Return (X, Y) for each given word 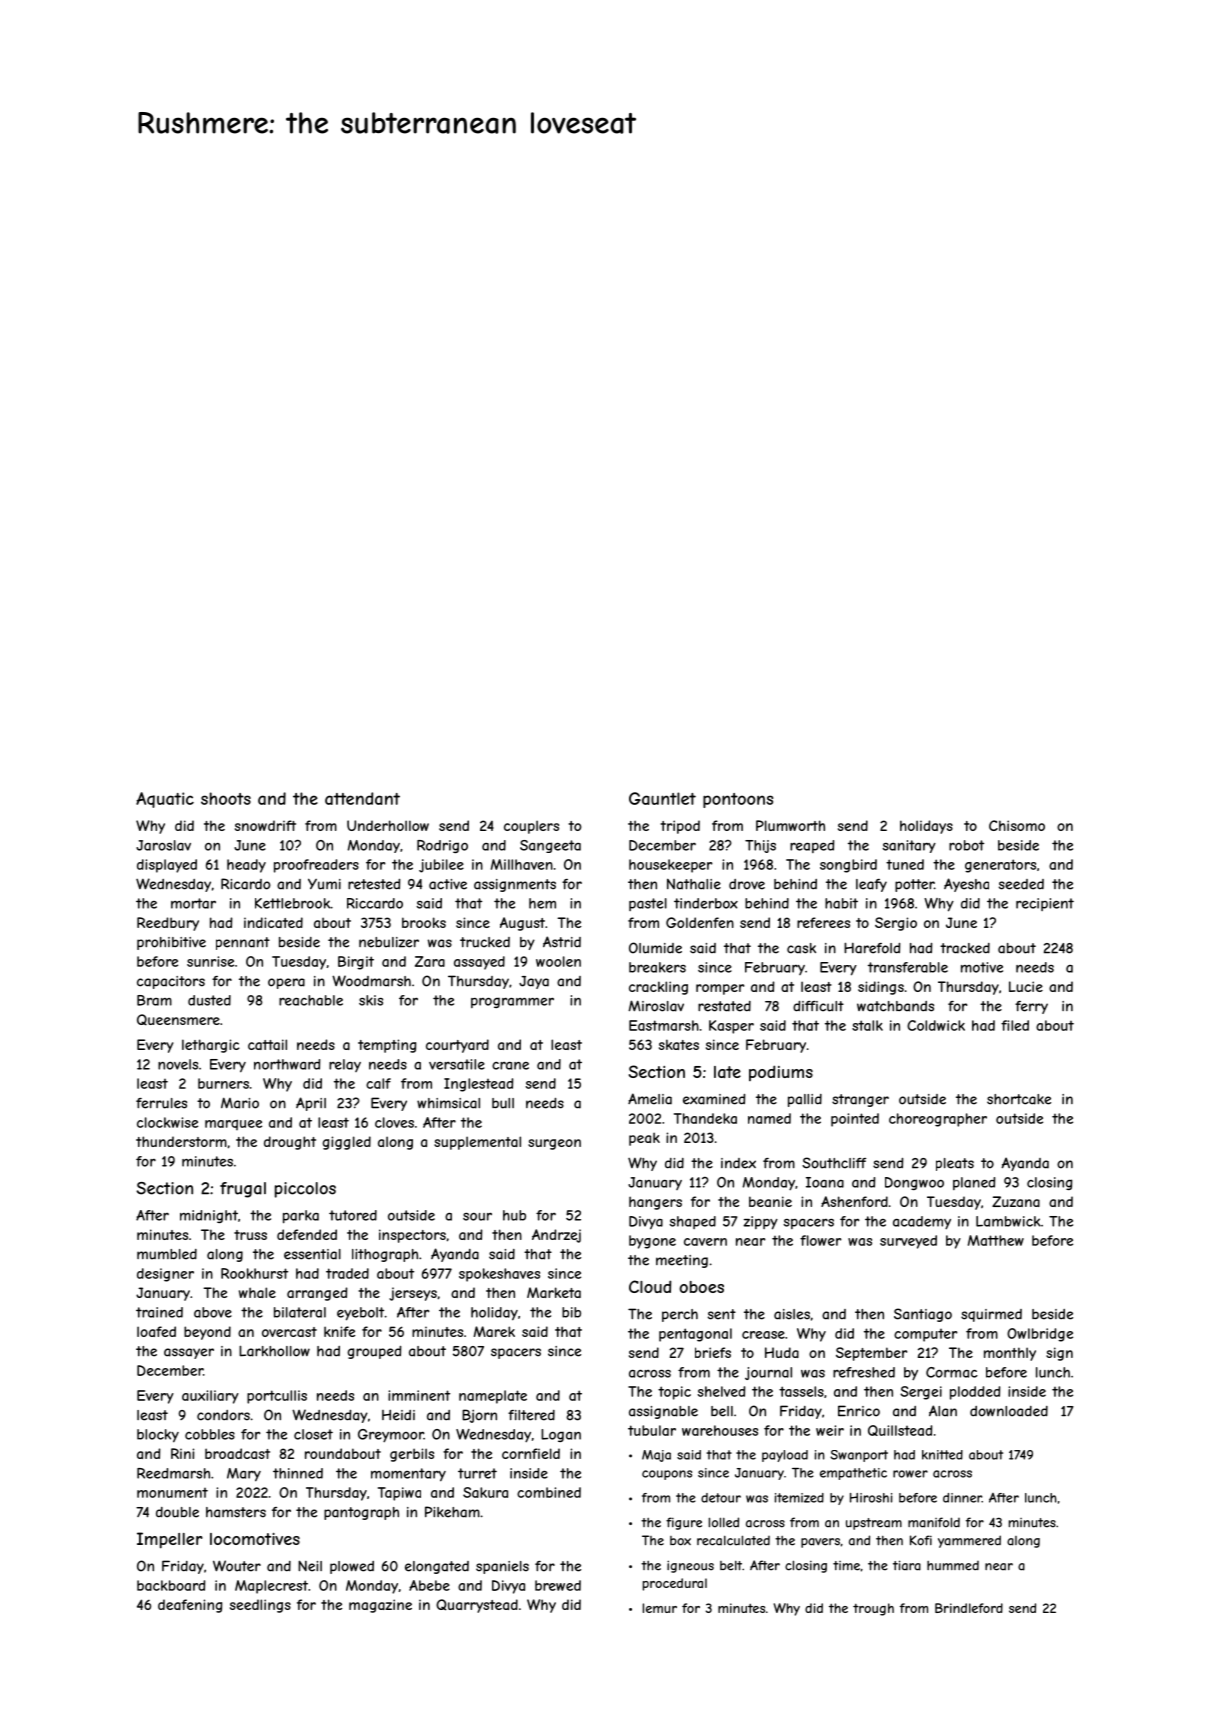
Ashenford (854, 1201)
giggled (347, 1143)
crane (510, 1066)
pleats (955, 1164)
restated (724, 1006)
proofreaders (316, 866)
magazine (380, 1606)
